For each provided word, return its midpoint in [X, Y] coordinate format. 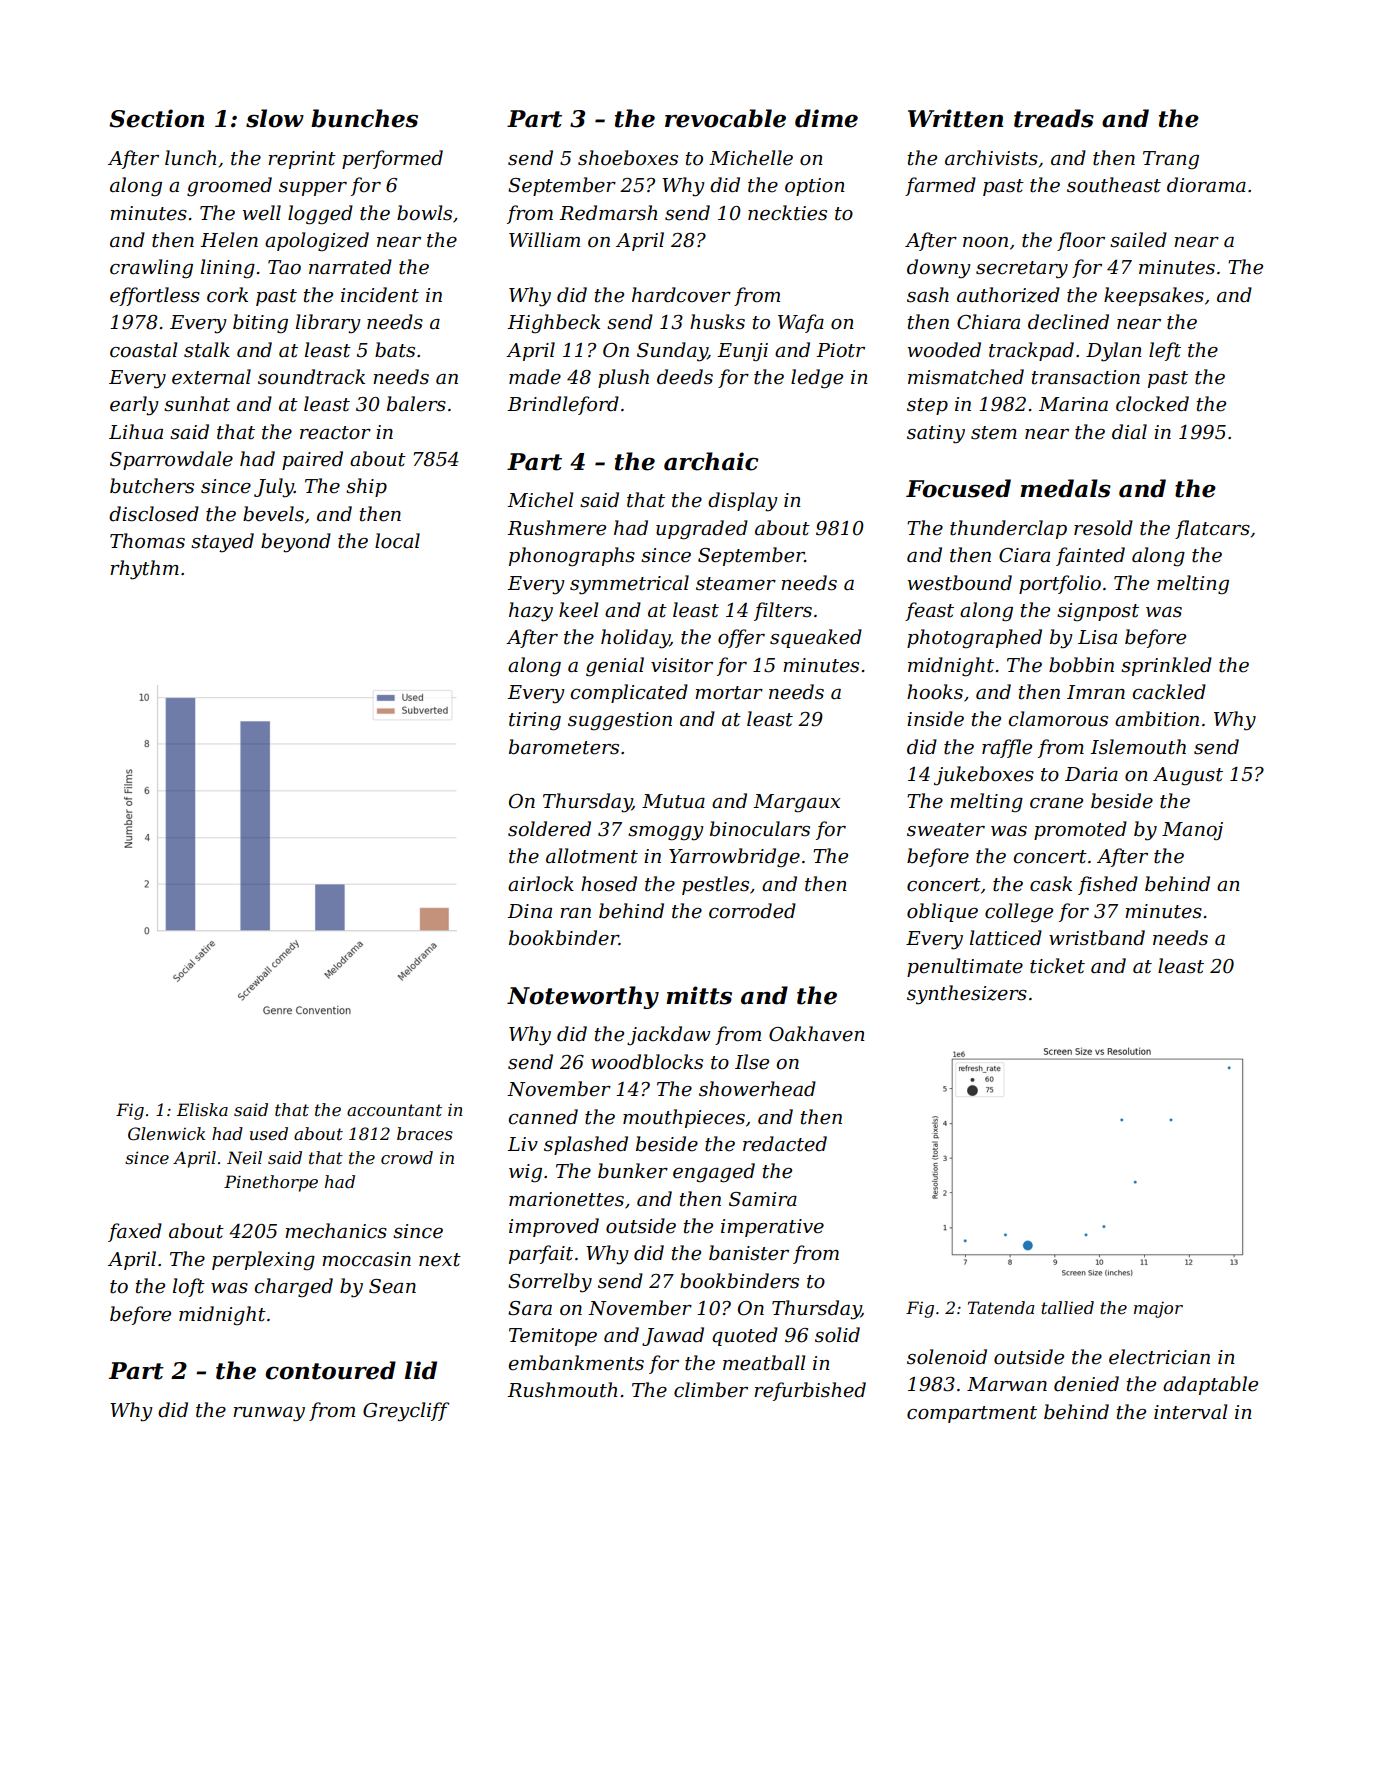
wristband [1097, 938]
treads [1054, 118]
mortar [729, 693]
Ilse [752, 1062]
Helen [229, 240]
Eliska [202, 1109]
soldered [549, 829]
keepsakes [1154, 296]
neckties [787, 213]
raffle [1007, 748]
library [328, 324]
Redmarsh [608, 213]
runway [269, 1414]
